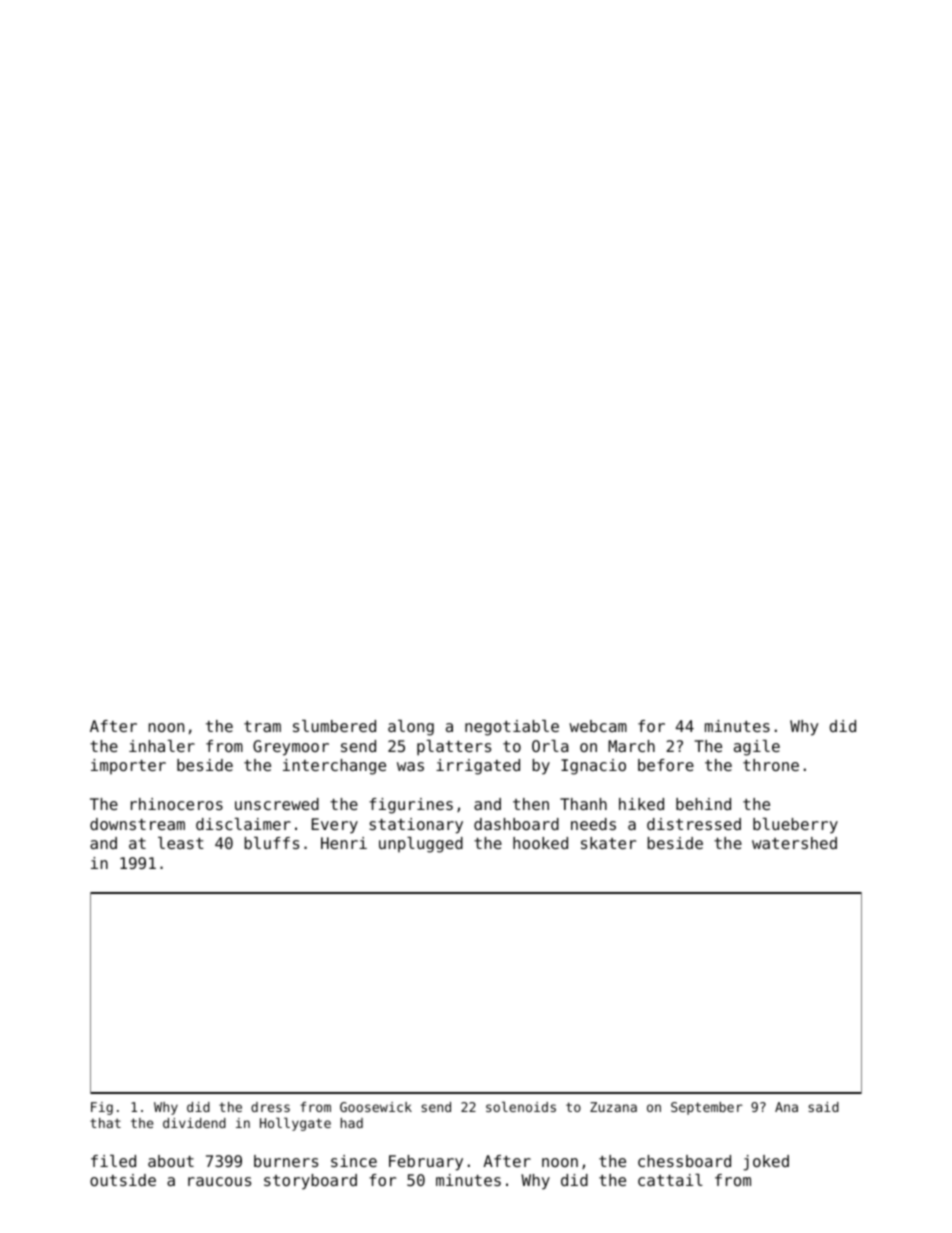  I want to click on tram, so click(262, 726).
